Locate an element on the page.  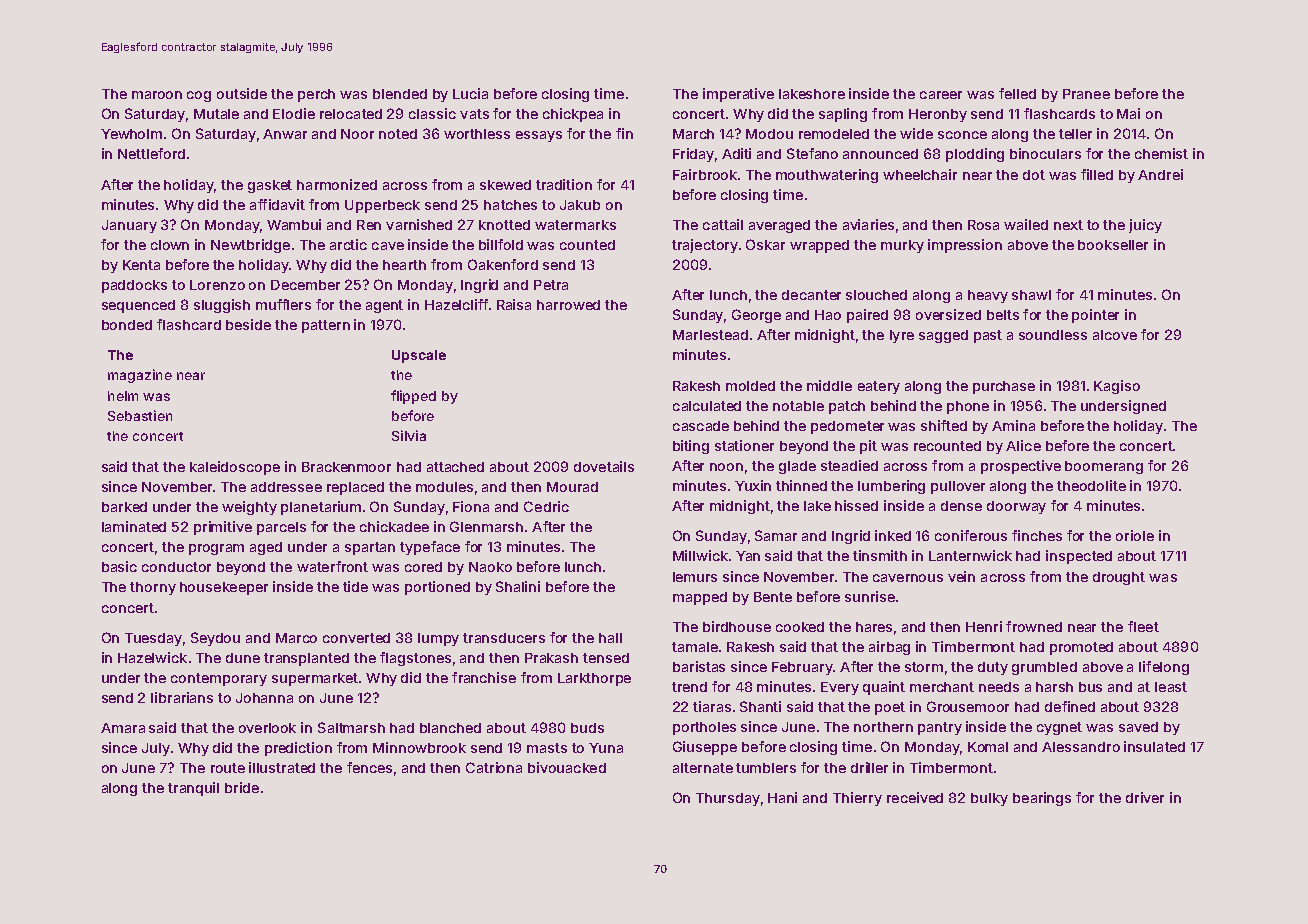
Alice is located at coordinates (1023, 445).
